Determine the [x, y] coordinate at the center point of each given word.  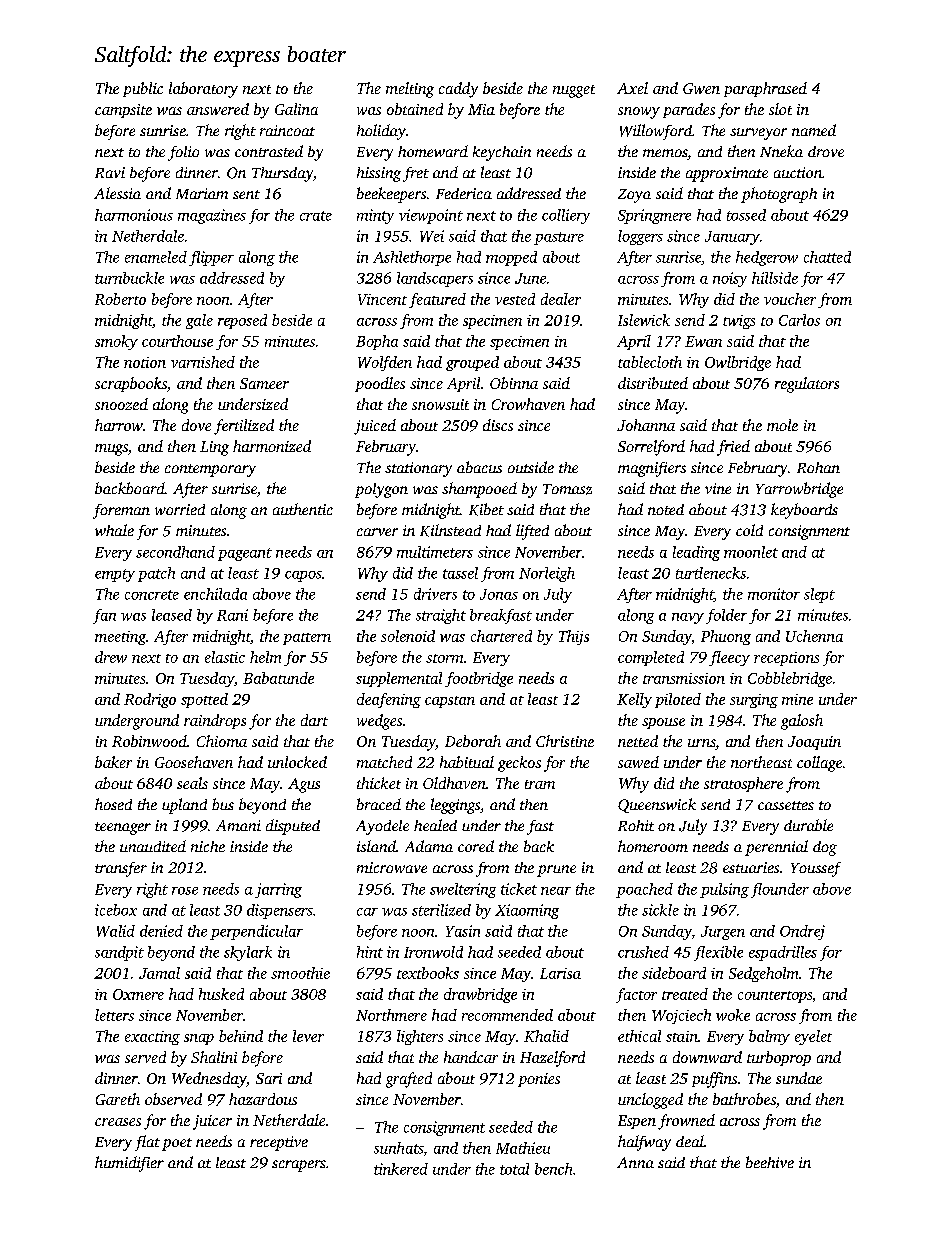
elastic [225, 657]
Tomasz [567, 489]
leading [696, 553]
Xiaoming [527, 911]
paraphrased [765, 89]
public [143, 89]
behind [241, 1036]
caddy [458, 90]
